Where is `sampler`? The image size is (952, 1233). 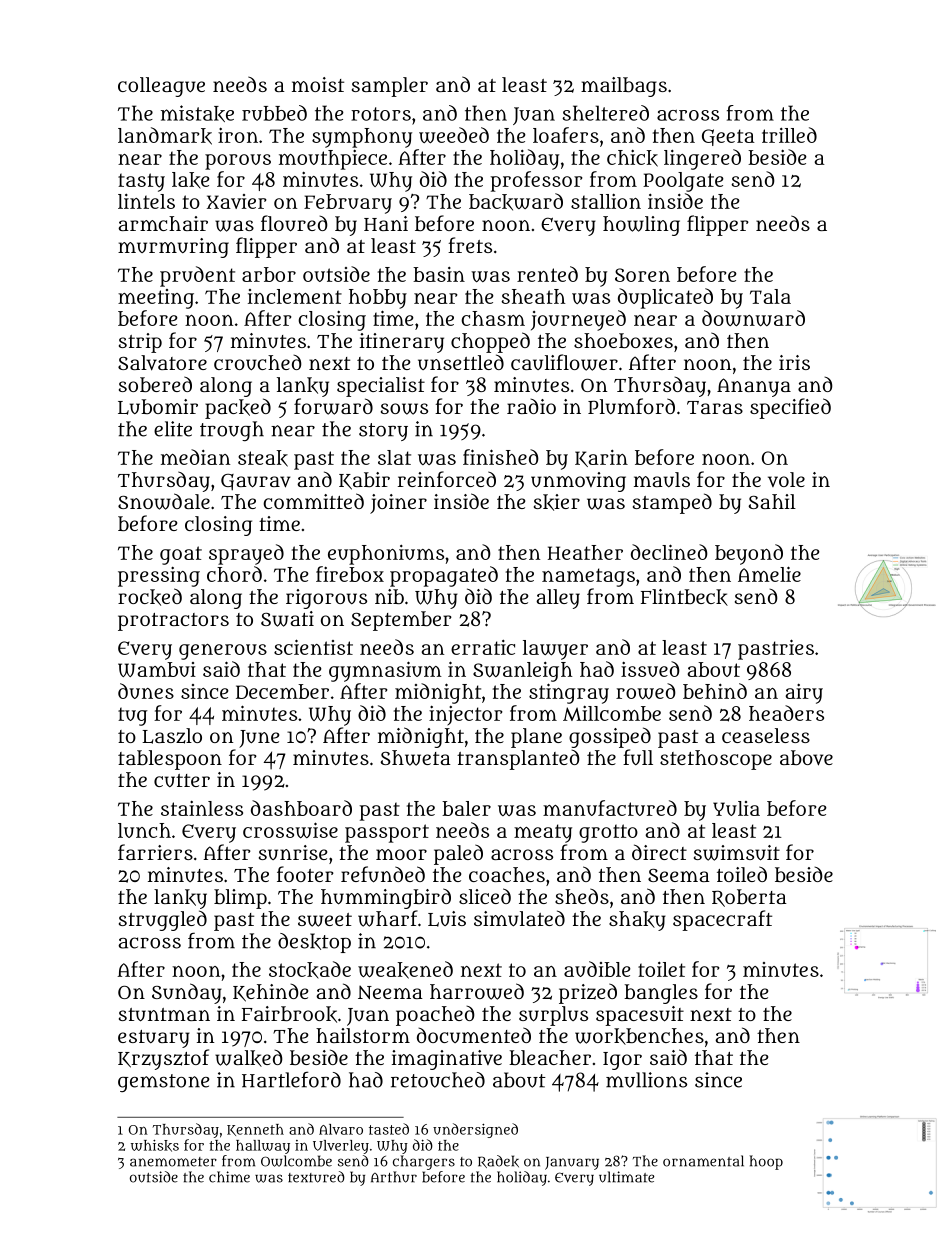 sampler is located at coordinates (390, 87).
